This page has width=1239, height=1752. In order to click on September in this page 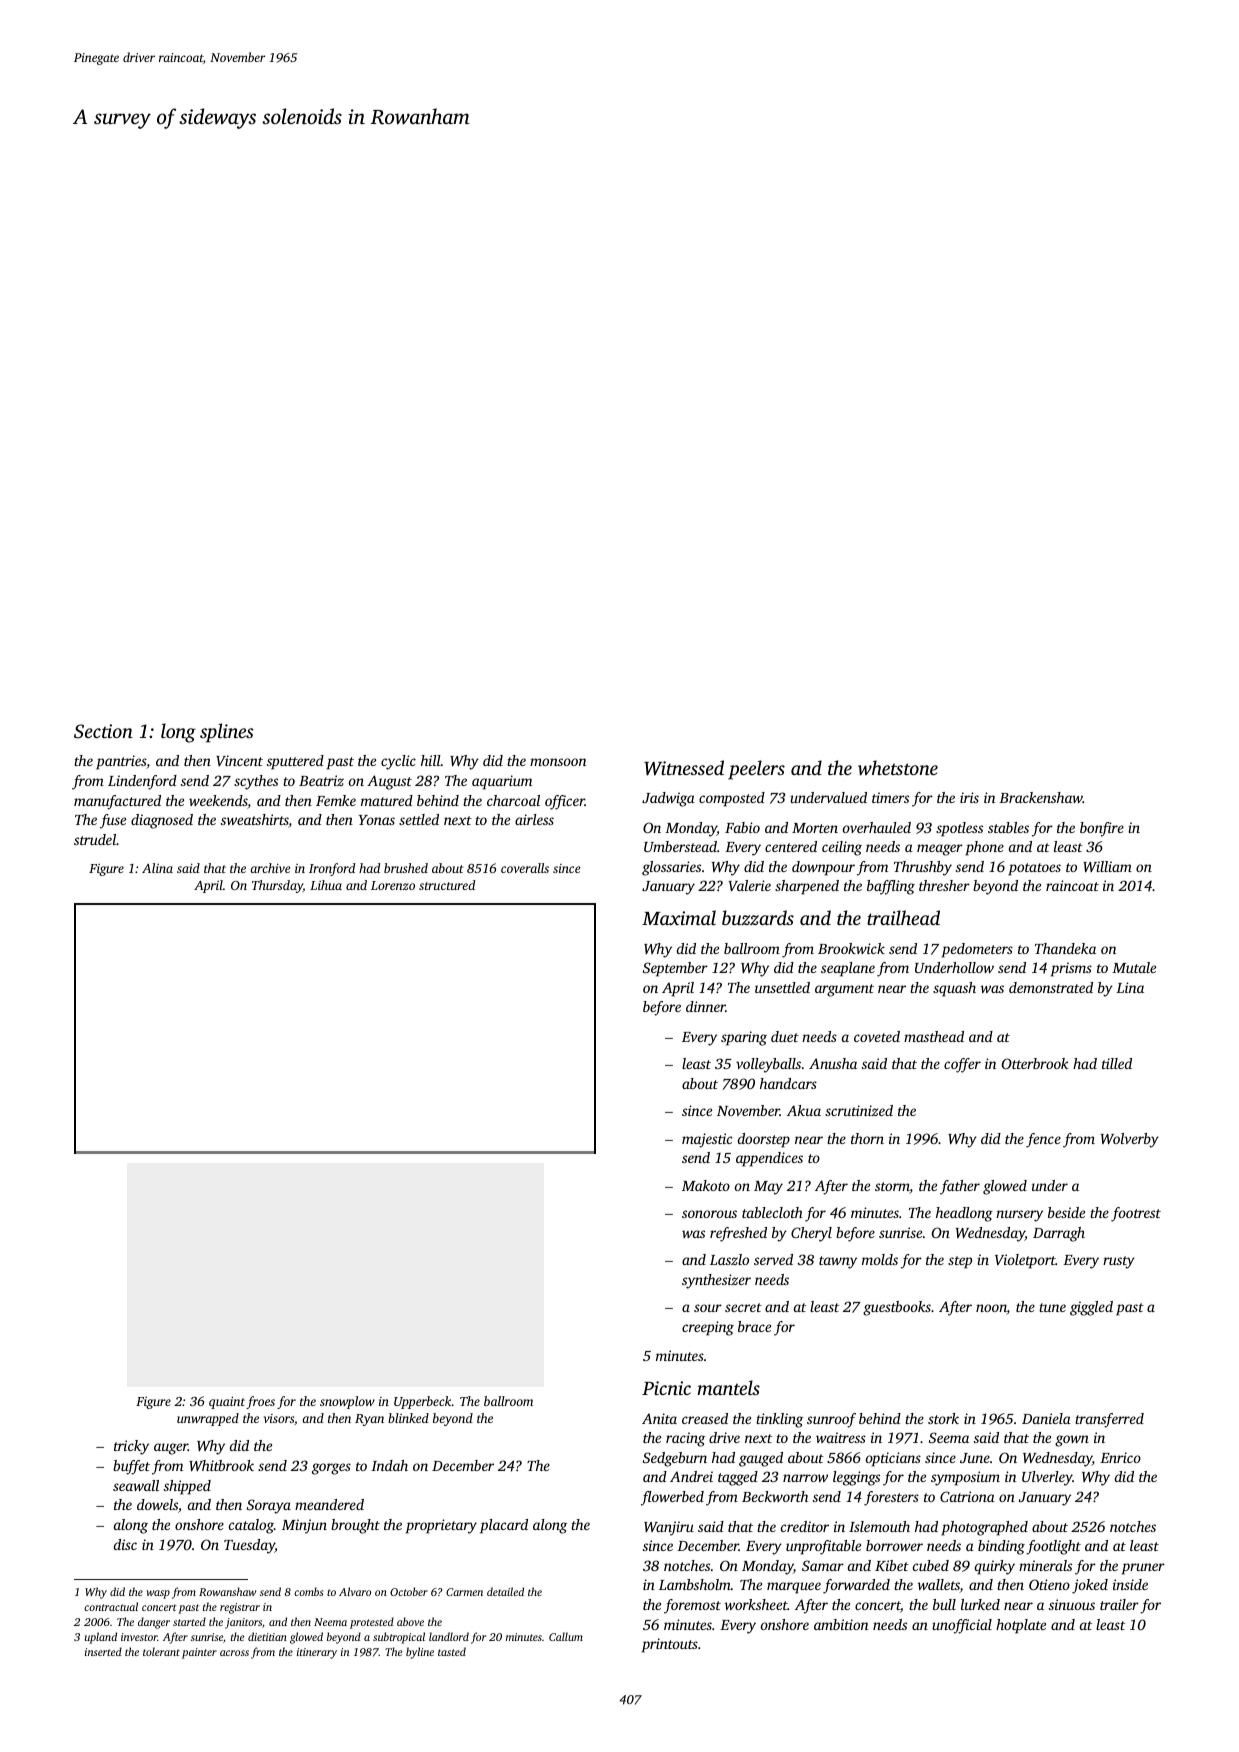, I will do `click(675, 969)`.
